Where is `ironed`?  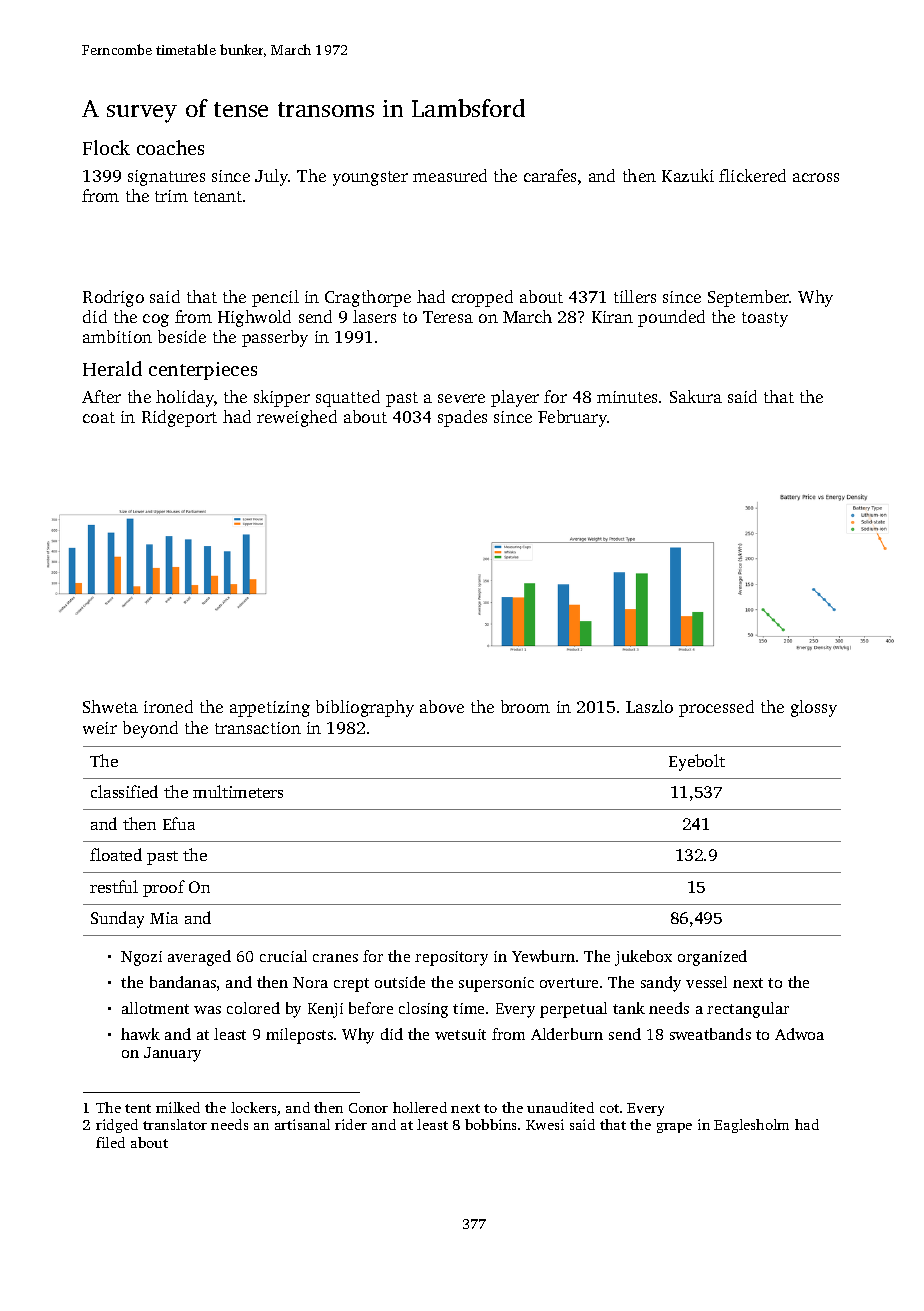
ironed is located at coordinates (168, 706).
